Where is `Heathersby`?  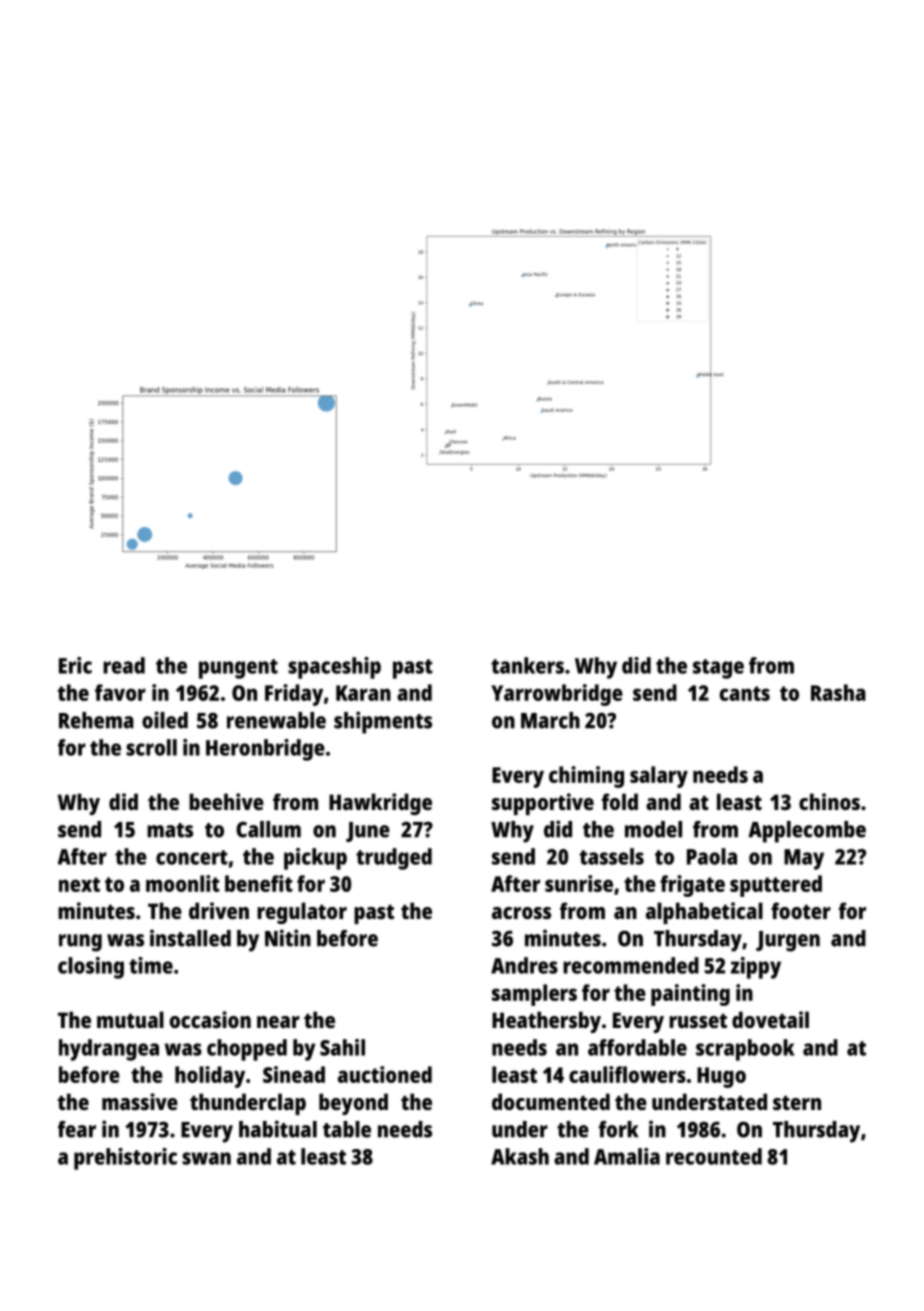 Heathersby is located at coordinates (546, 1022).
